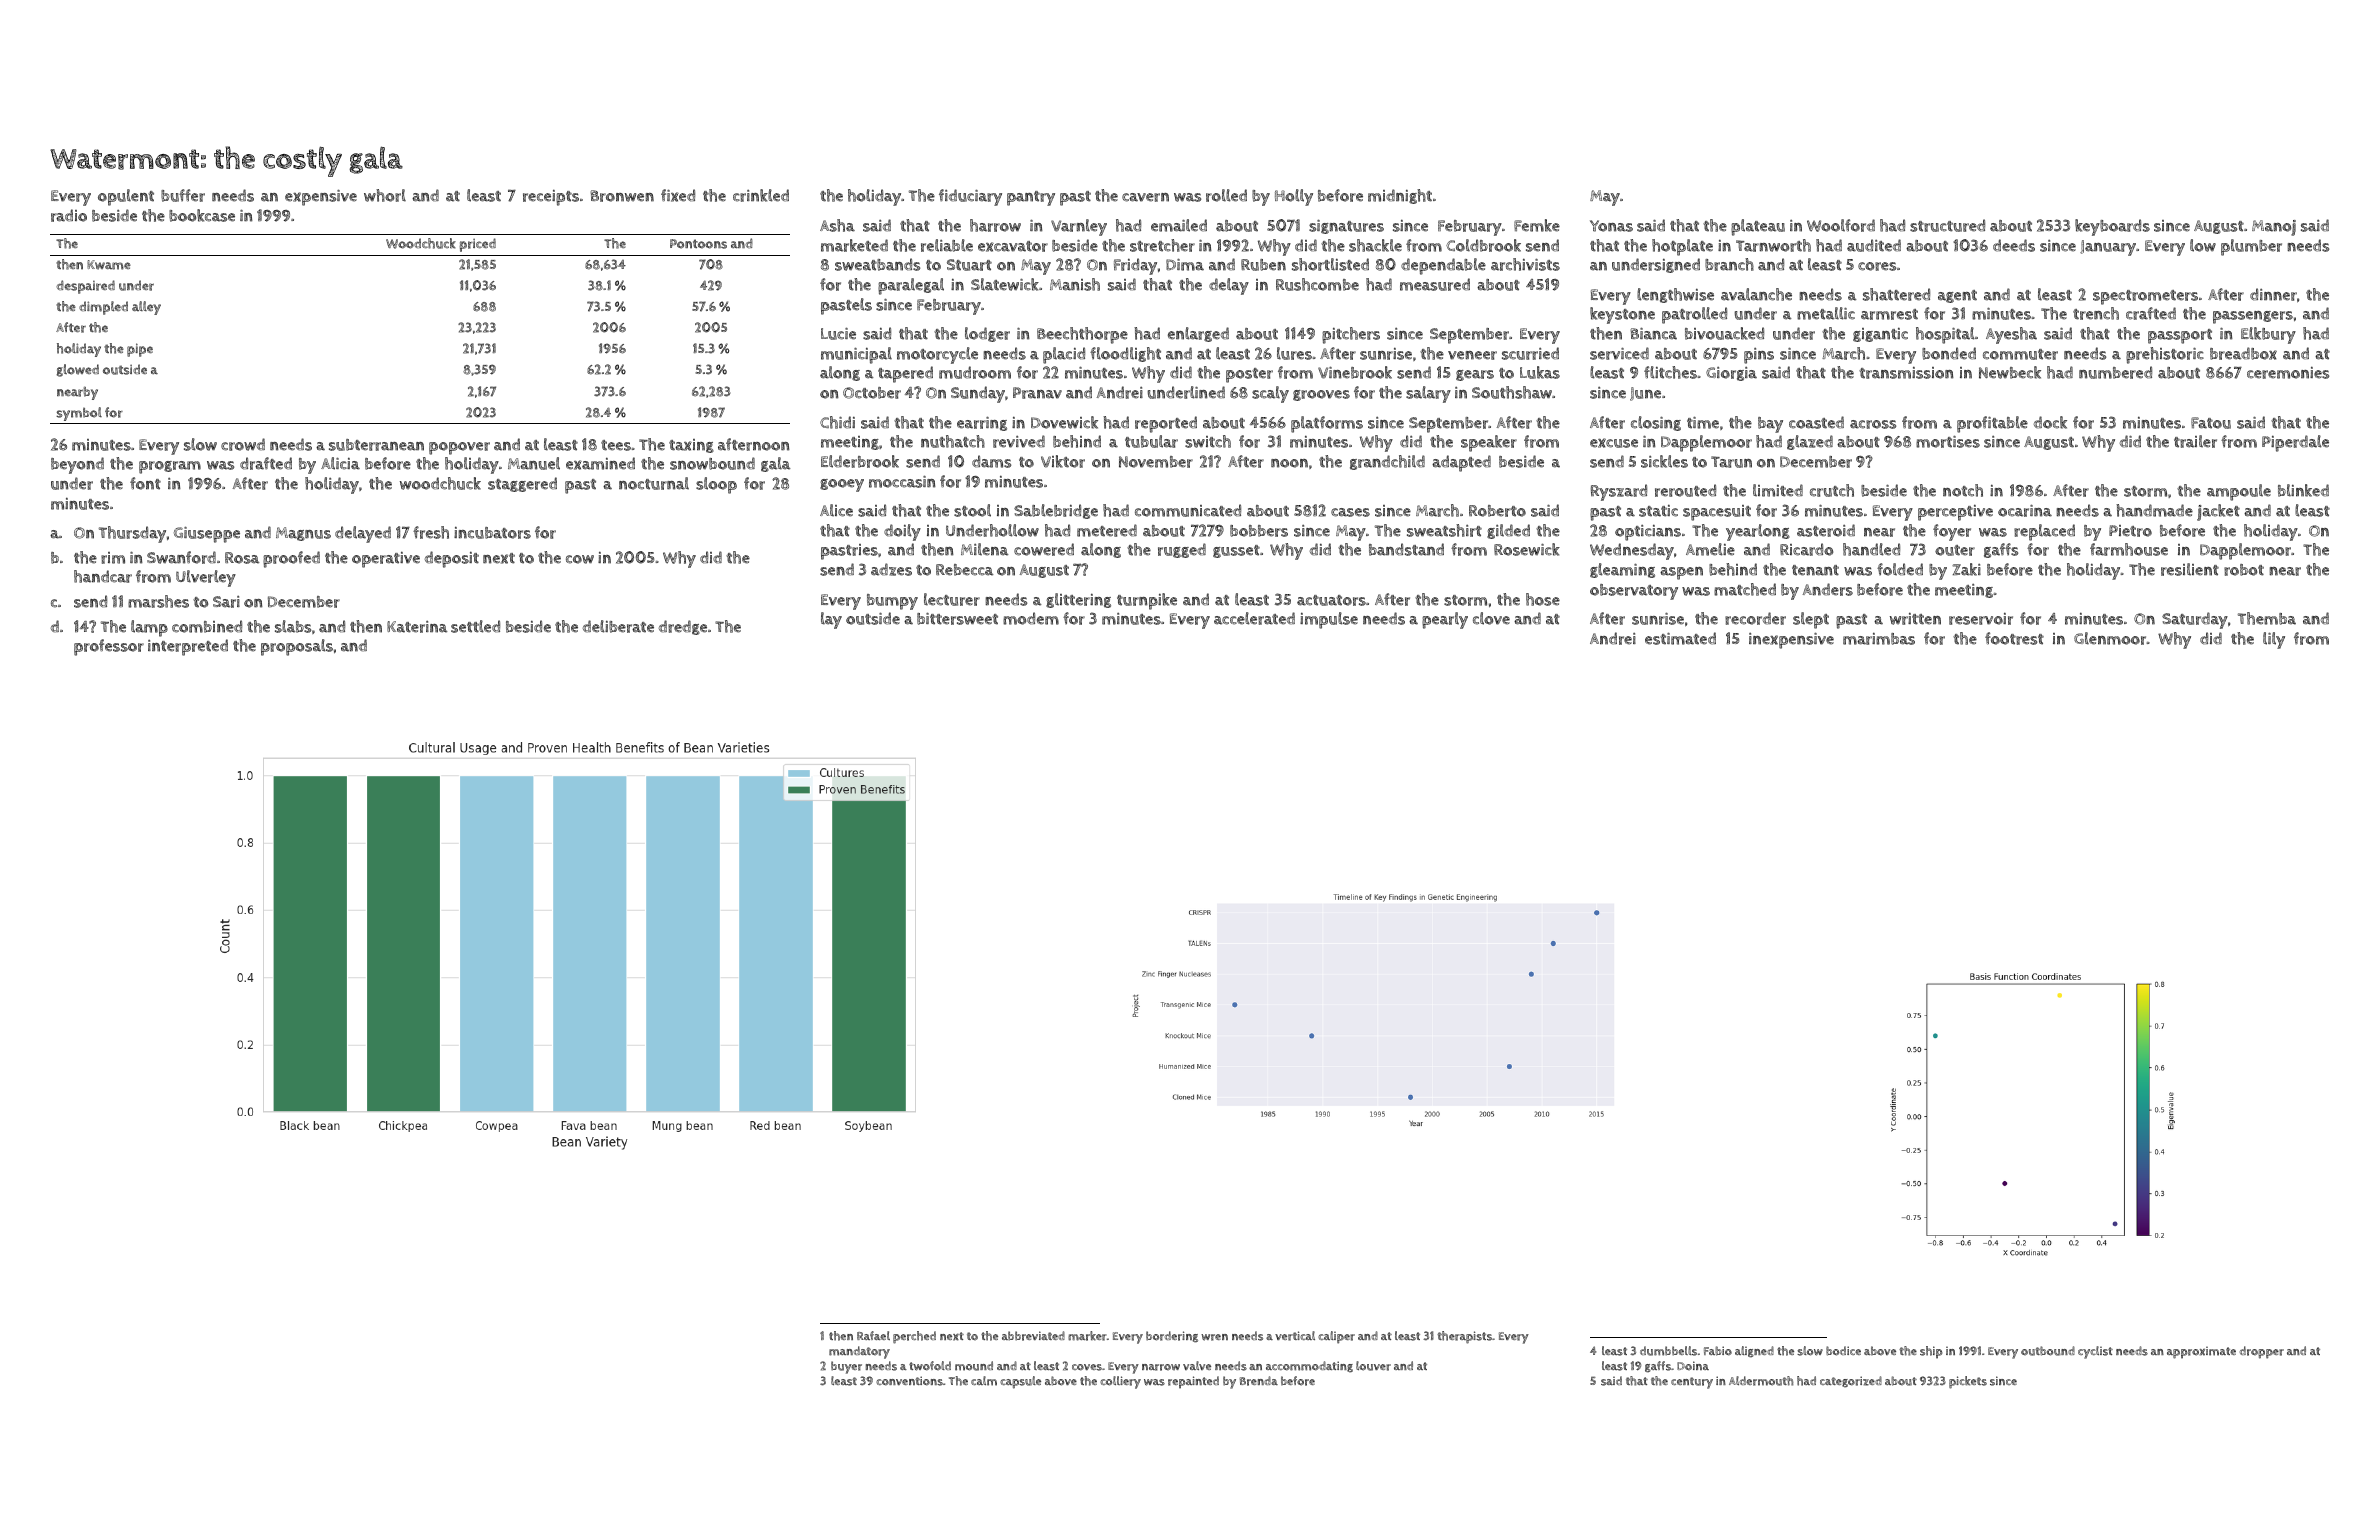 This screenshot has height=1540, width=2380. I want to click on bumpy, so click(892, 602).
